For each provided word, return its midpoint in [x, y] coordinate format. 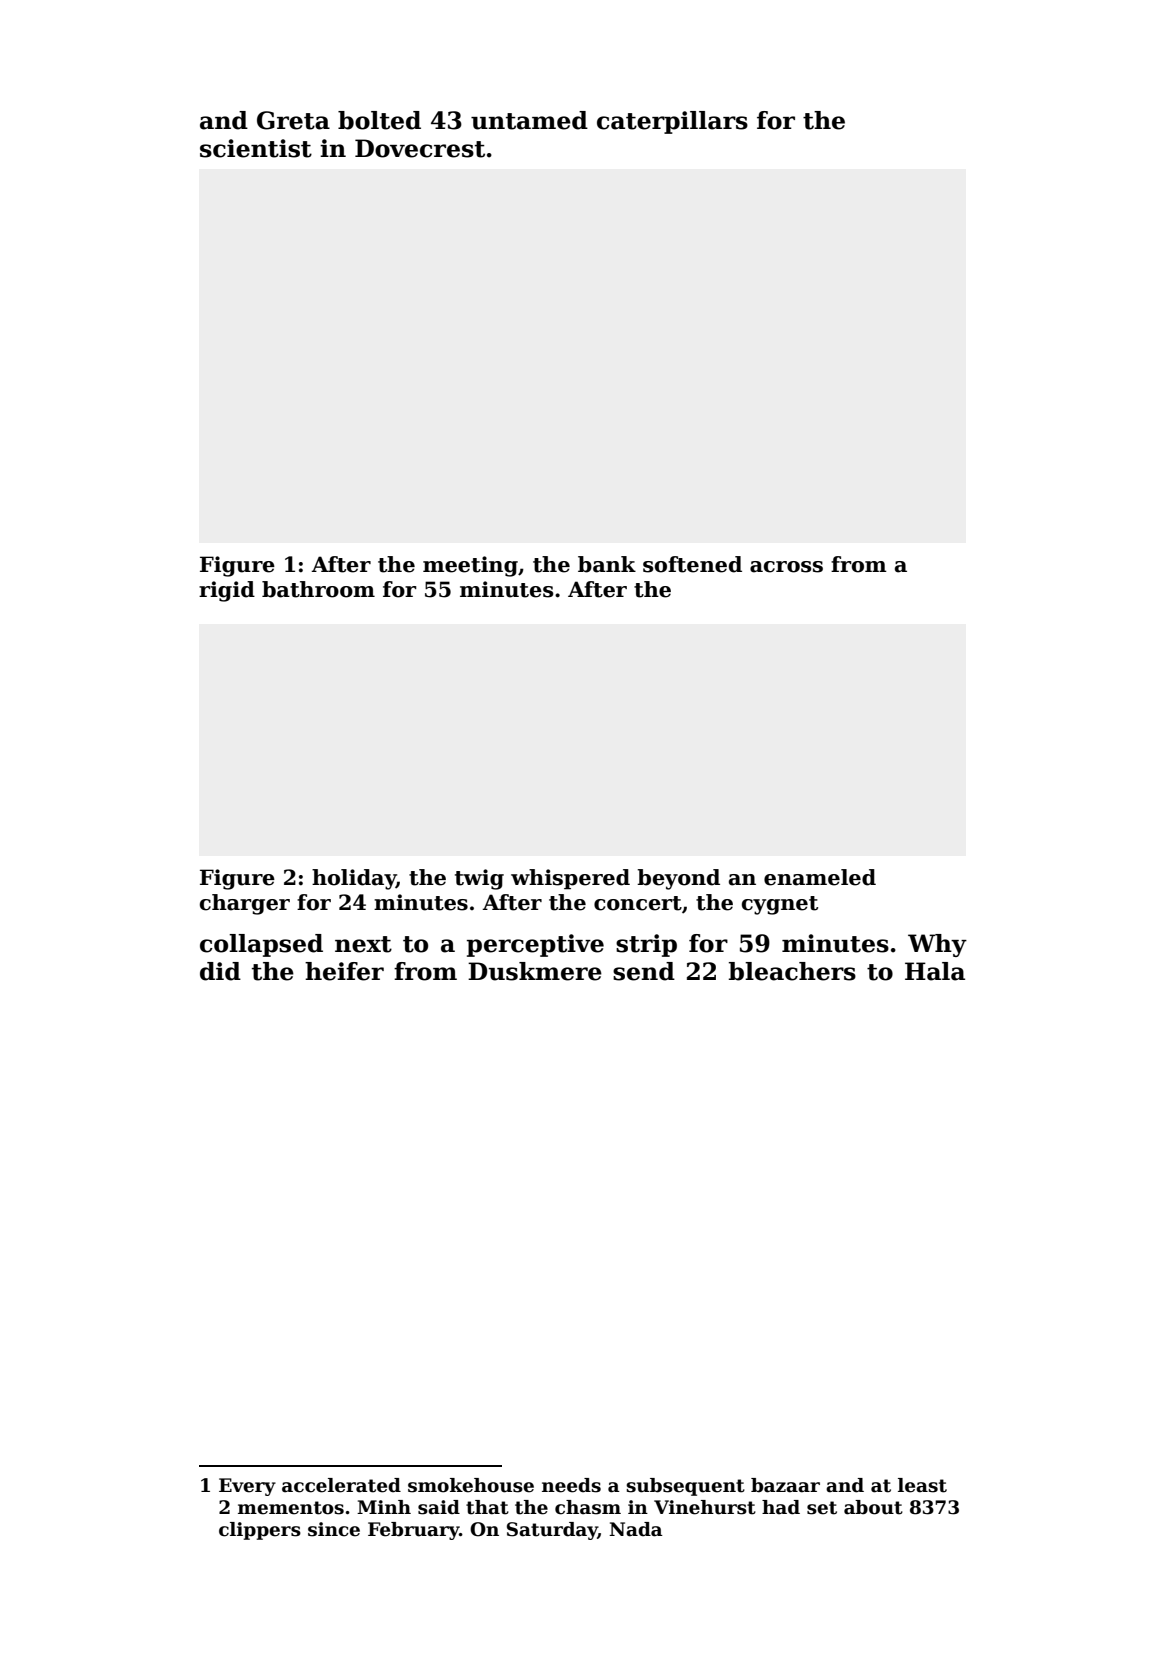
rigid [227, 591]
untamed [529, 120]
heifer [344, 971]
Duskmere [535, 971]
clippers [260, 1531]
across [786, 567]
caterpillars [672, 122]
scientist [256, 148]
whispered [570, 879]
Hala [935, 971]
